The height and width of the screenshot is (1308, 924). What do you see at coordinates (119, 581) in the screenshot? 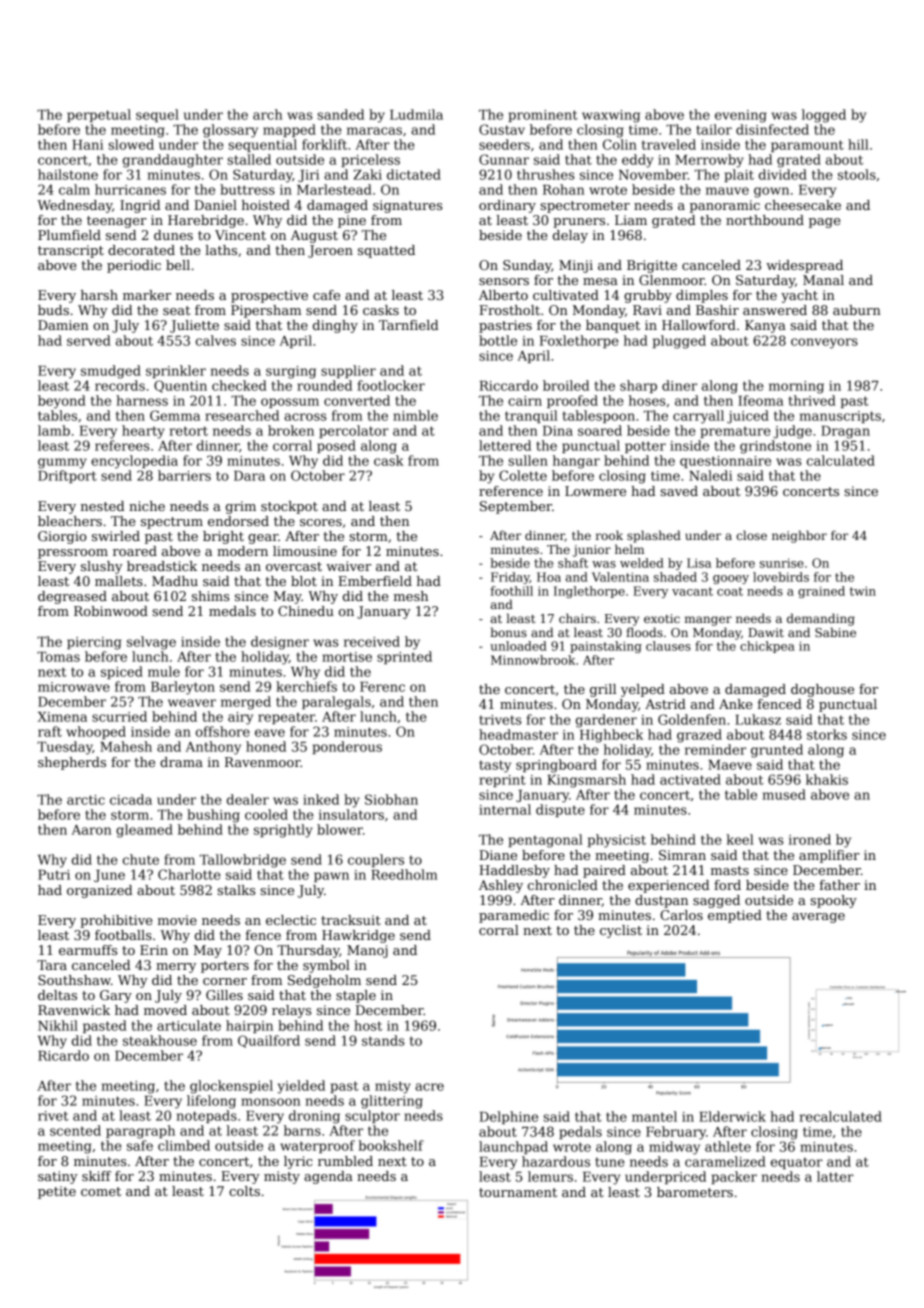
I see `mallets` at bounding box center [119, 581].
